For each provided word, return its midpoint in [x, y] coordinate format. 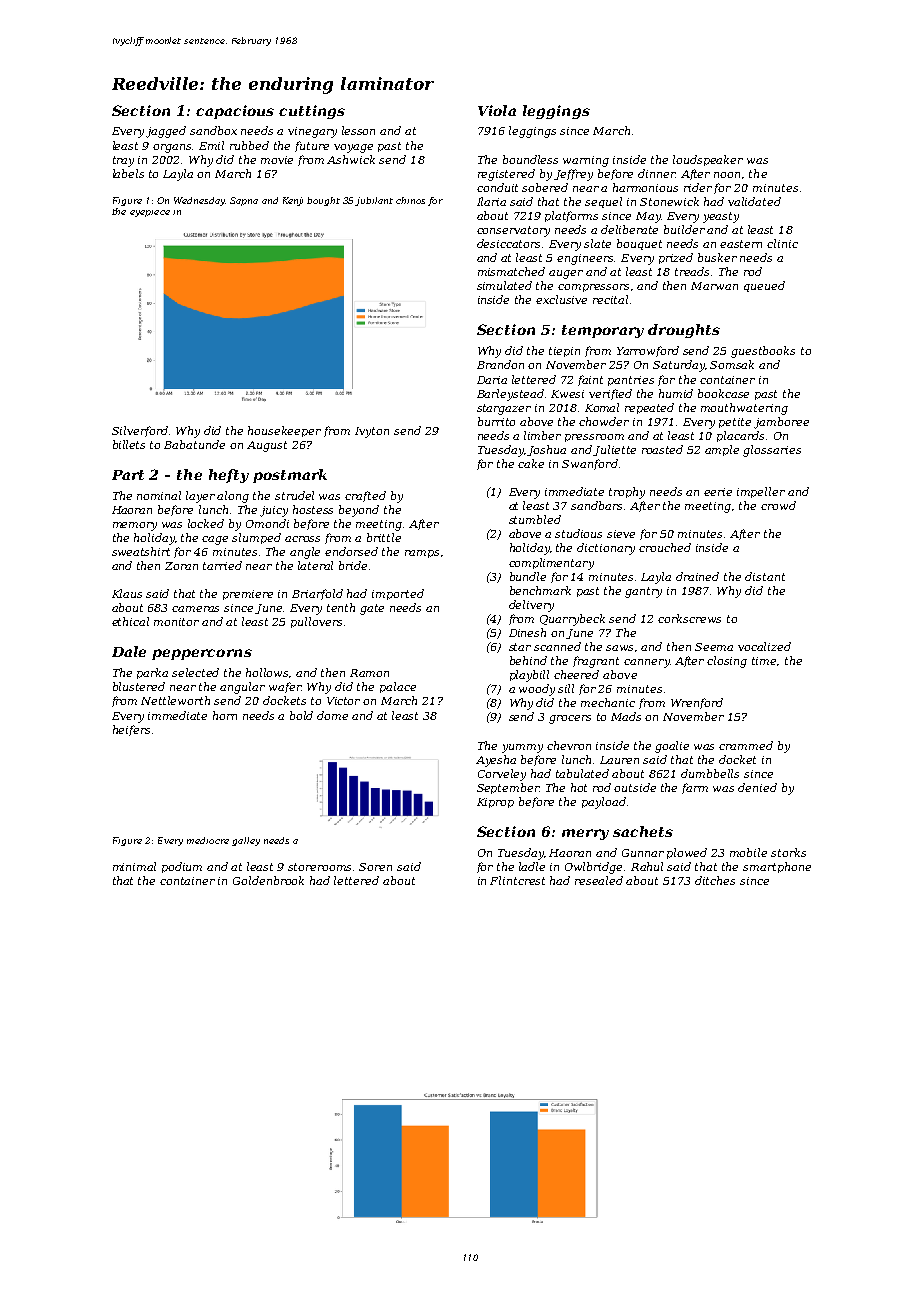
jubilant [374, 201]
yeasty [721, 217]
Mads [626, 716]
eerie [718, 492]
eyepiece [150, 213]
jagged [166, 132]
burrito [496, 421]
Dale [129, 651]
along [233, 497]
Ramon [369, 673]
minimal [134, 866]
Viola [497, 110]
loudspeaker [708, 160]
